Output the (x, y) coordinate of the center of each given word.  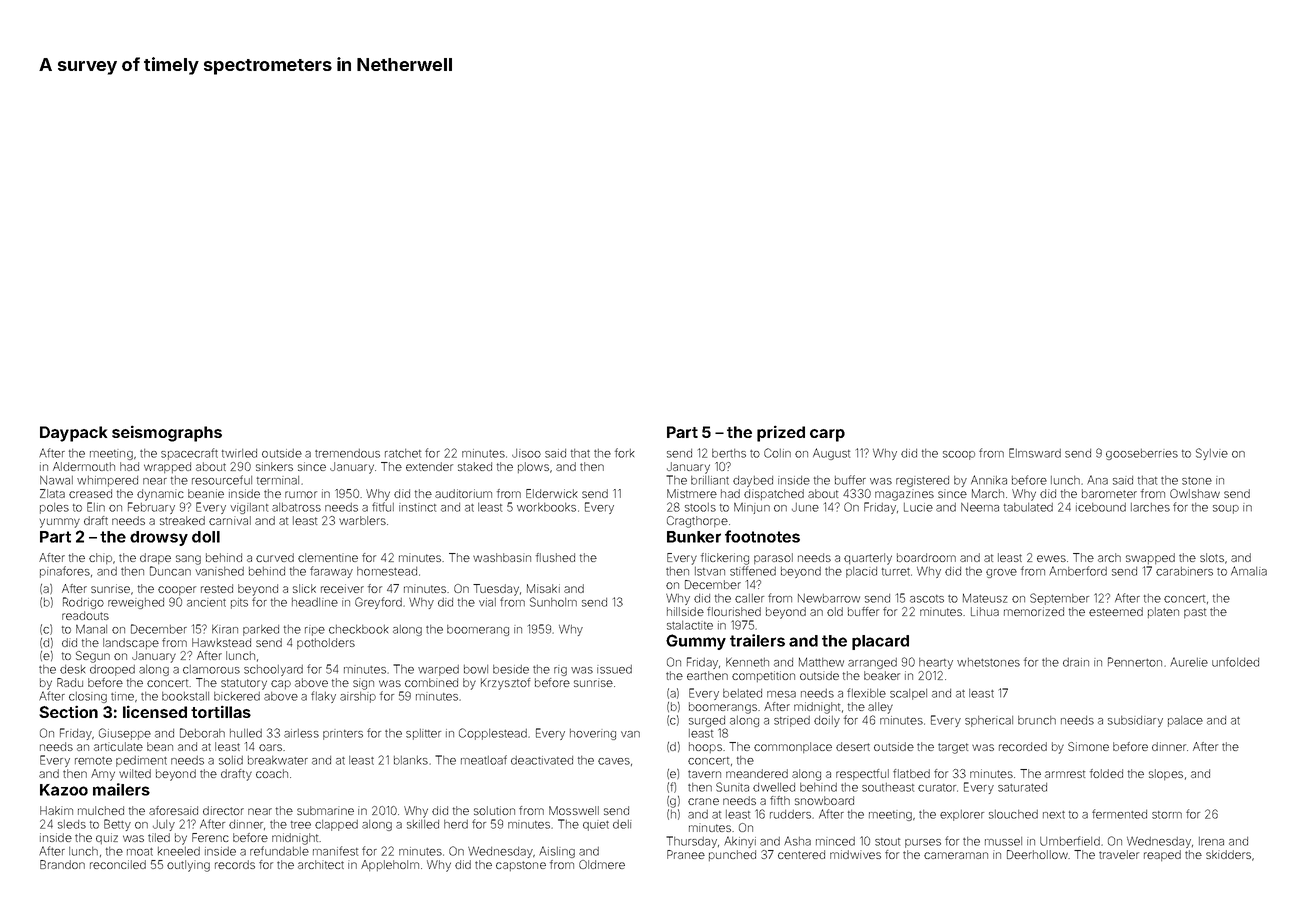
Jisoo (526, 453)
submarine (325, 810)
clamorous (211, 669)
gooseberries (1142, 454)
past (1195, 613)
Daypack (74, 434)
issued (614, 669)
